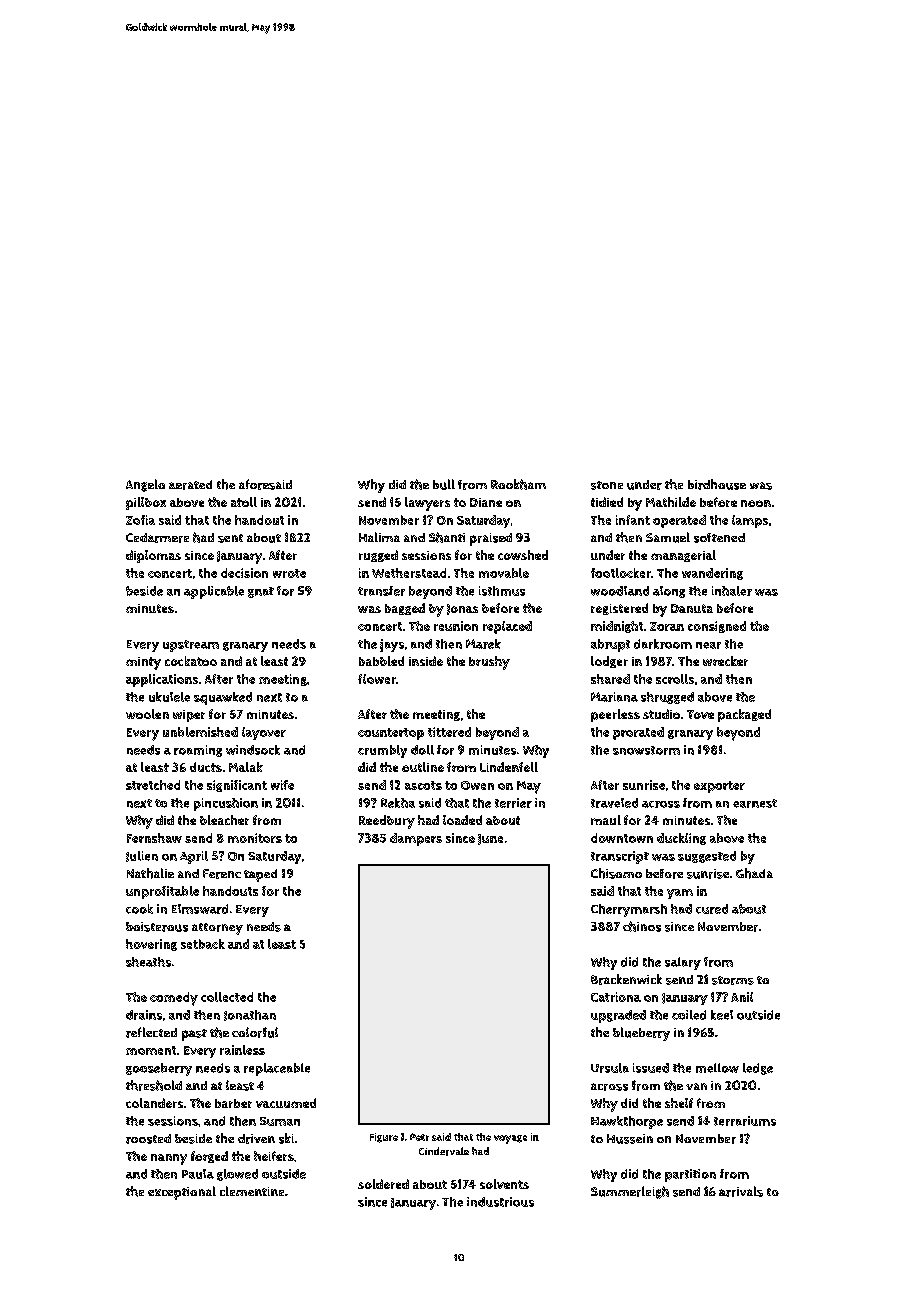 The width and height of the image is (908, 1316). I want to click on snowstorm, so click(646, 750).
